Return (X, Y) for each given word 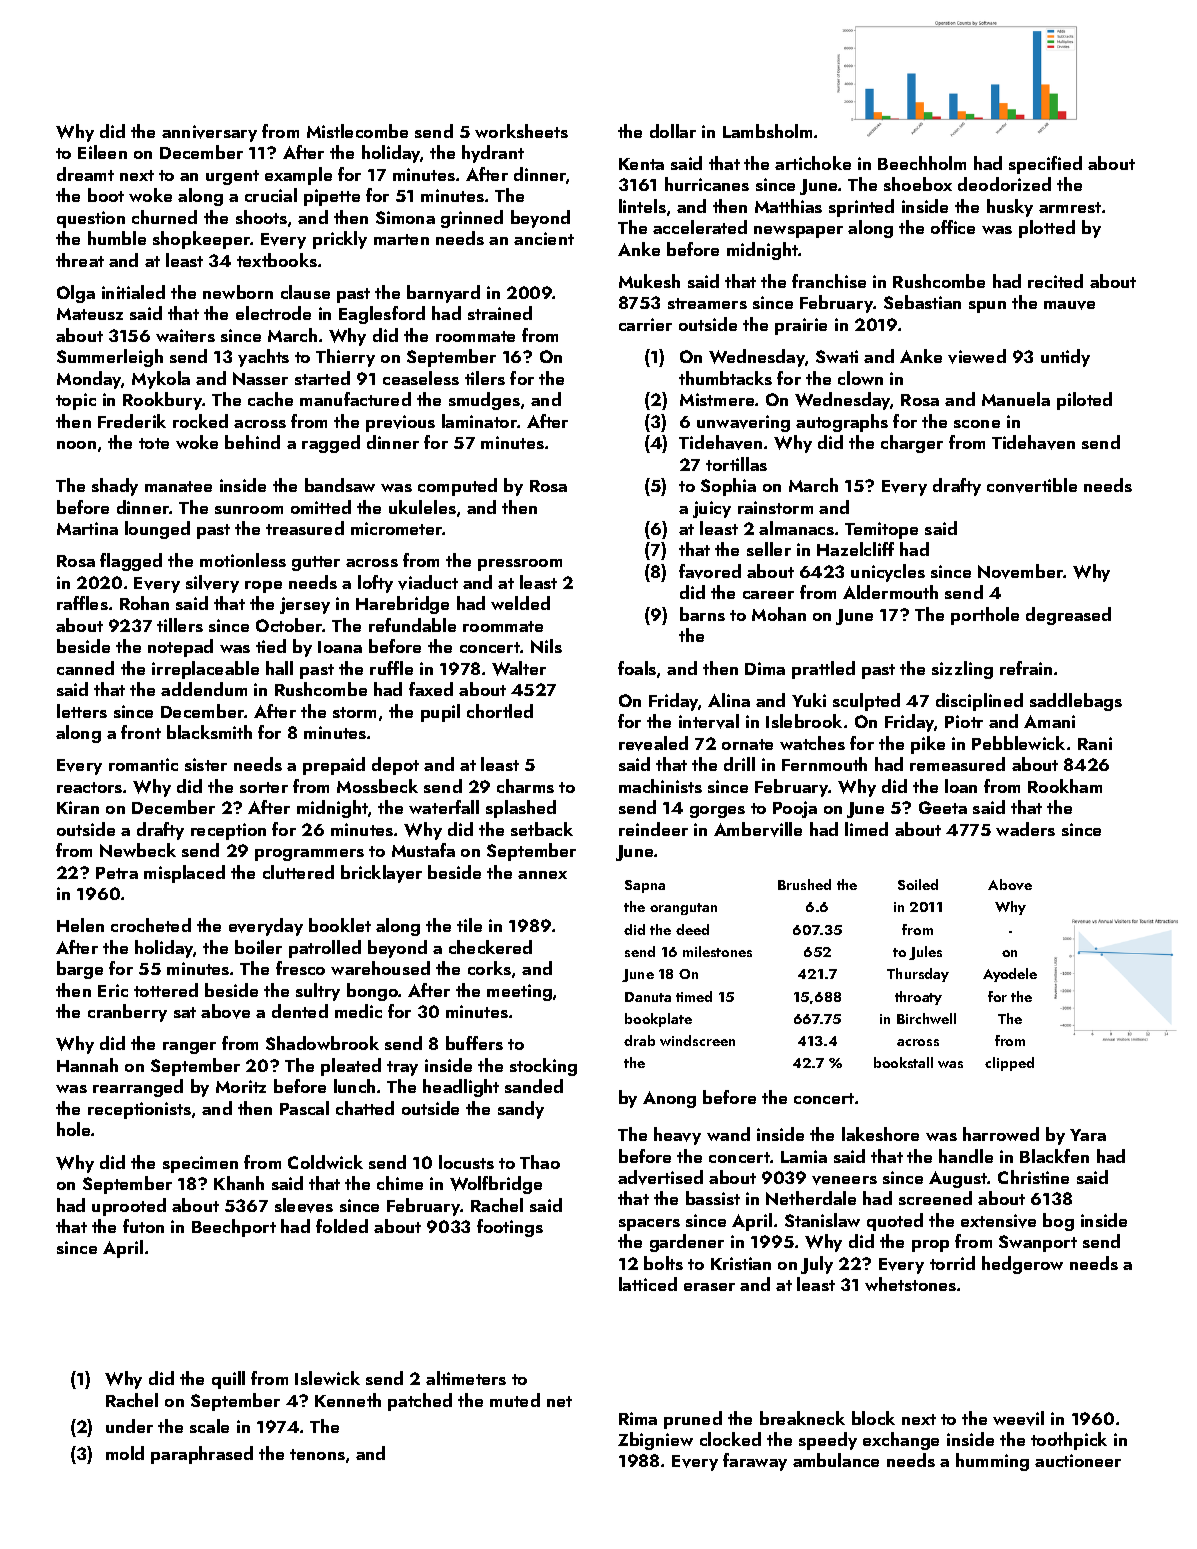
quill (228, 1380)
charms (525, 786)
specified (1045, 165)
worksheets (521, 131)
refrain (1026, 668)
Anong (669, 1099)
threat (80, 260)
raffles (82, 603)
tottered (166, 990)
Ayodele (1010, 975)
